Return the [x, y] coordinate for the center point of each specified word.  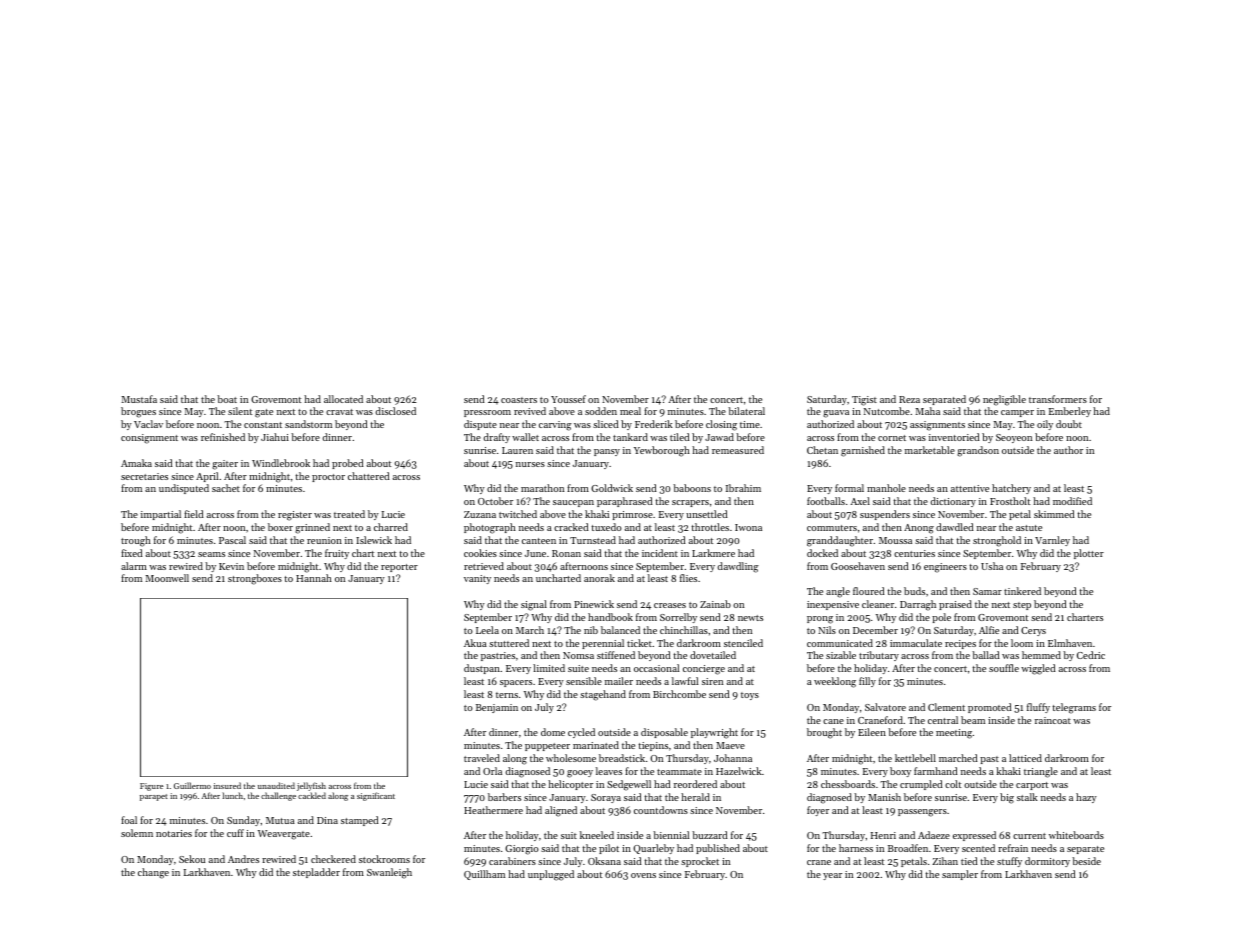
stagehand [603, 695]
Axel [860, 501]
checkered [333, 859]
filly [867, 682]
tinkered [1022, 591]
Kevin [231, 566]
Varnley [1052, 541]
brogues [138, 412]
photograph [490, 528]
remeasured [738, 450]
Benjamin [497, 708]
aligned [561, 811]
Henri [883, 835]
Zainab [715, 604]
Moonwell [167, 578]
